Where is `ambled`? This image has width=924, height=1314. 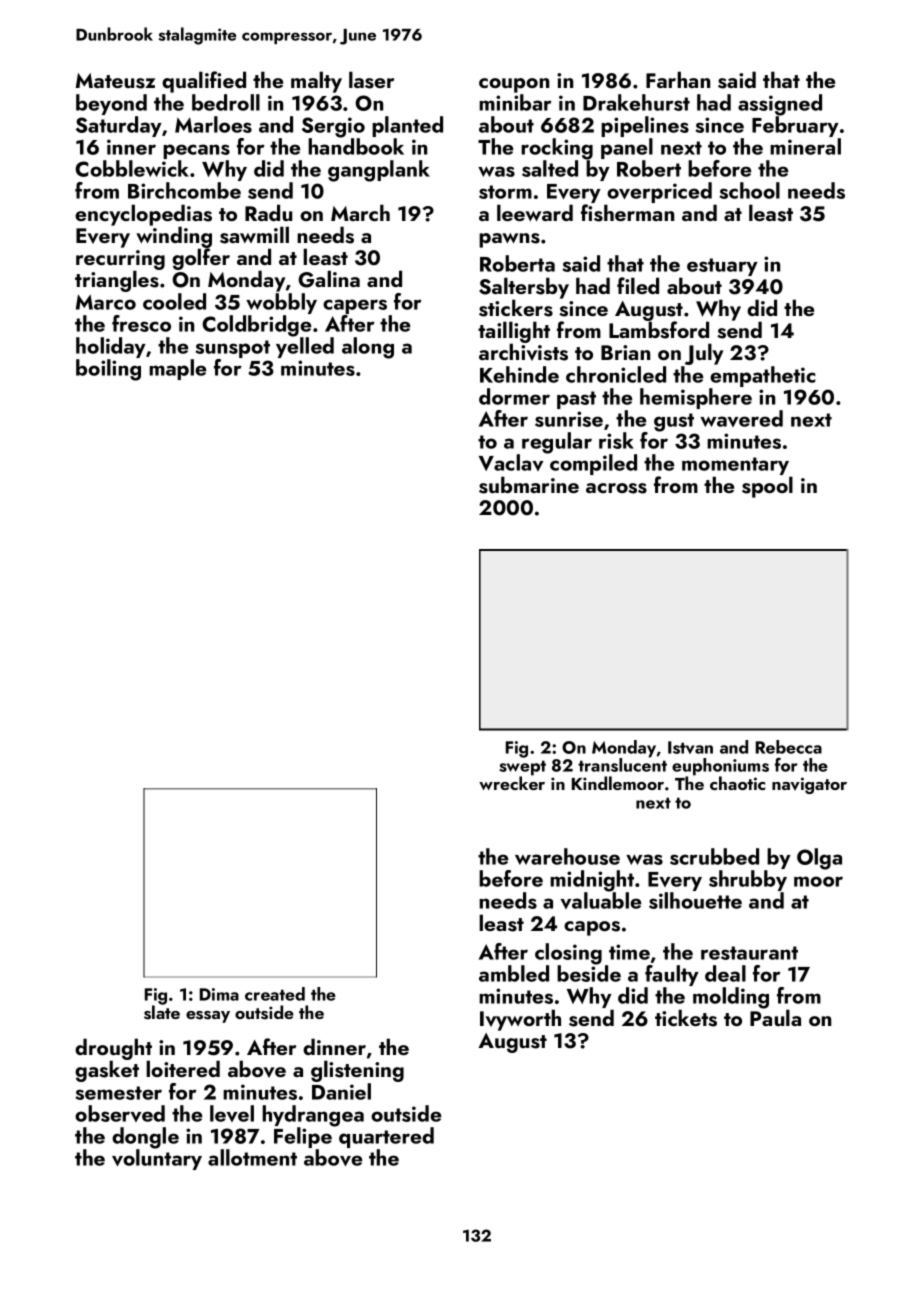
ambled is located at coordinates (514, 973).
